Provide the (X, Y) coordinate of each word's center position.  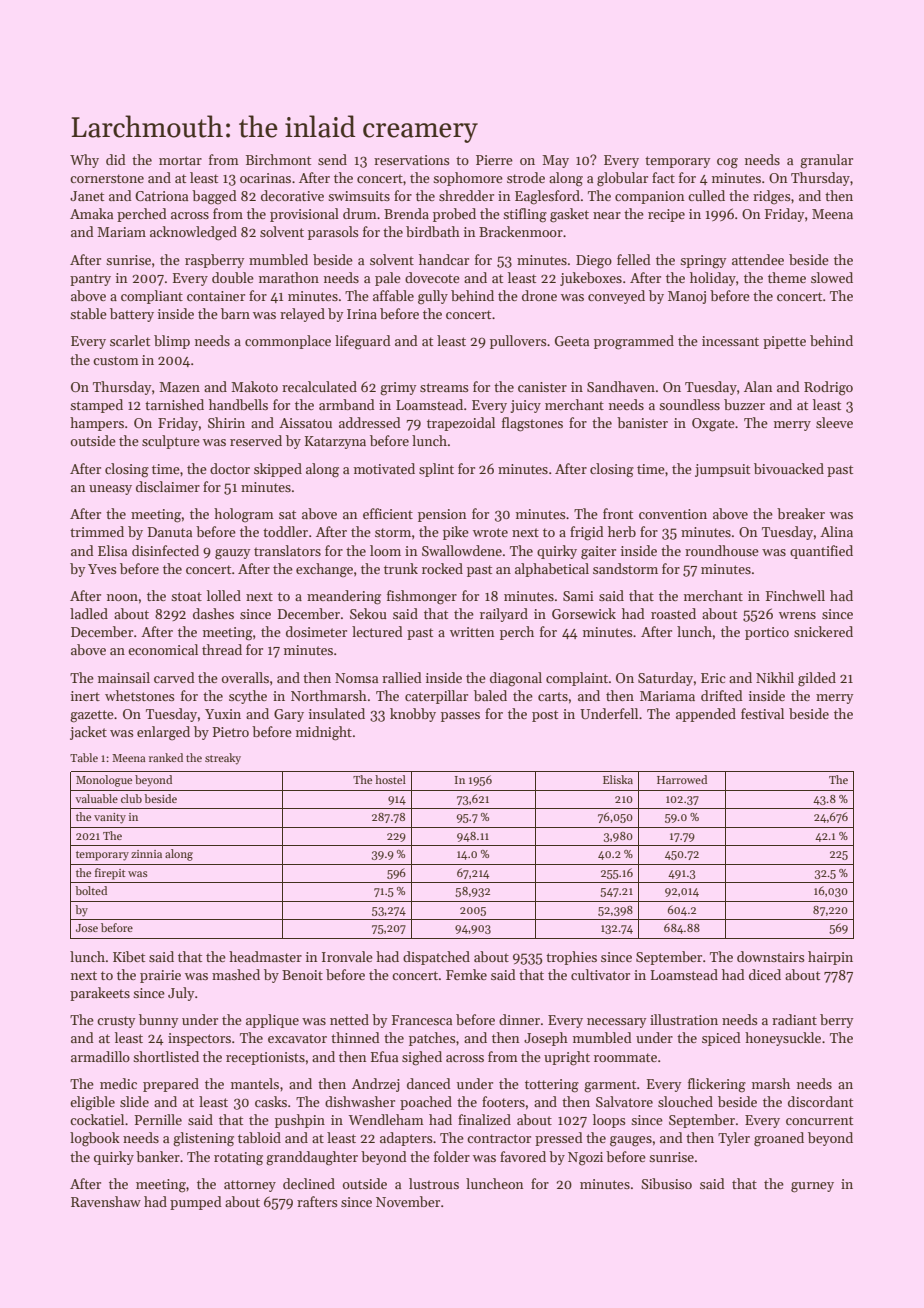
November (408, 1201)
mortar (180, 160)
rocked (442, 568)
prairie (160, 976)
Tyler (734, 1139)
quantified (821, 552)
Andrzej (376, 1085)
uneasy (110, 490)
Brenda (406, 213)
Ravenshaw (106, 1201)
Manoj (687, 297)
